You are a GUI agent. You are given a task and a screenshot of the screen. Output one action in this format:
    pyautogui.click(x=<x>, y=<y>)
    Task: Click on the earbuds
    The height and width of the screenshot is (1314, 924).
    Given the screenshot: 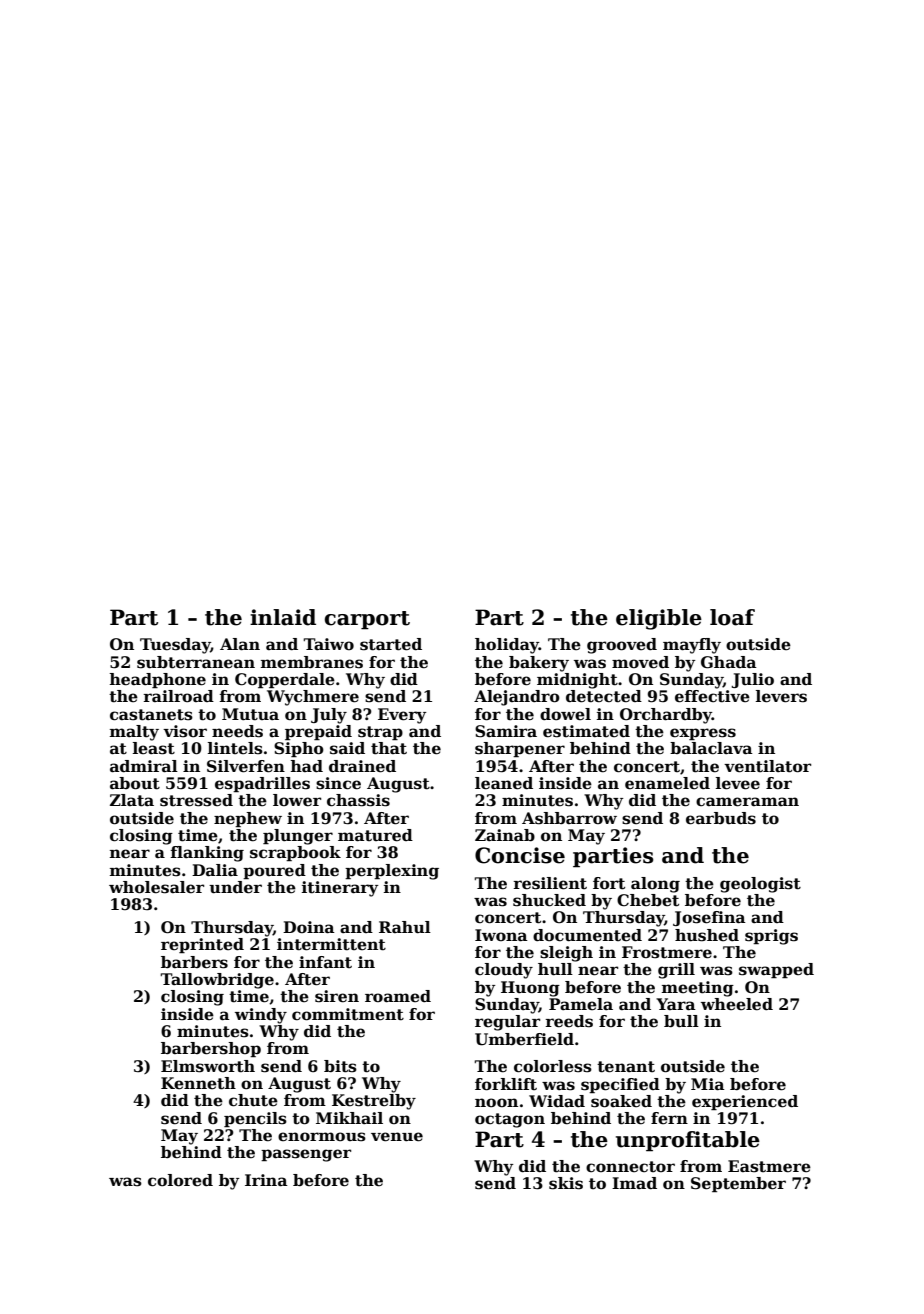 What is the action you would take?
    pyautogui.click(x=721, y=818)
